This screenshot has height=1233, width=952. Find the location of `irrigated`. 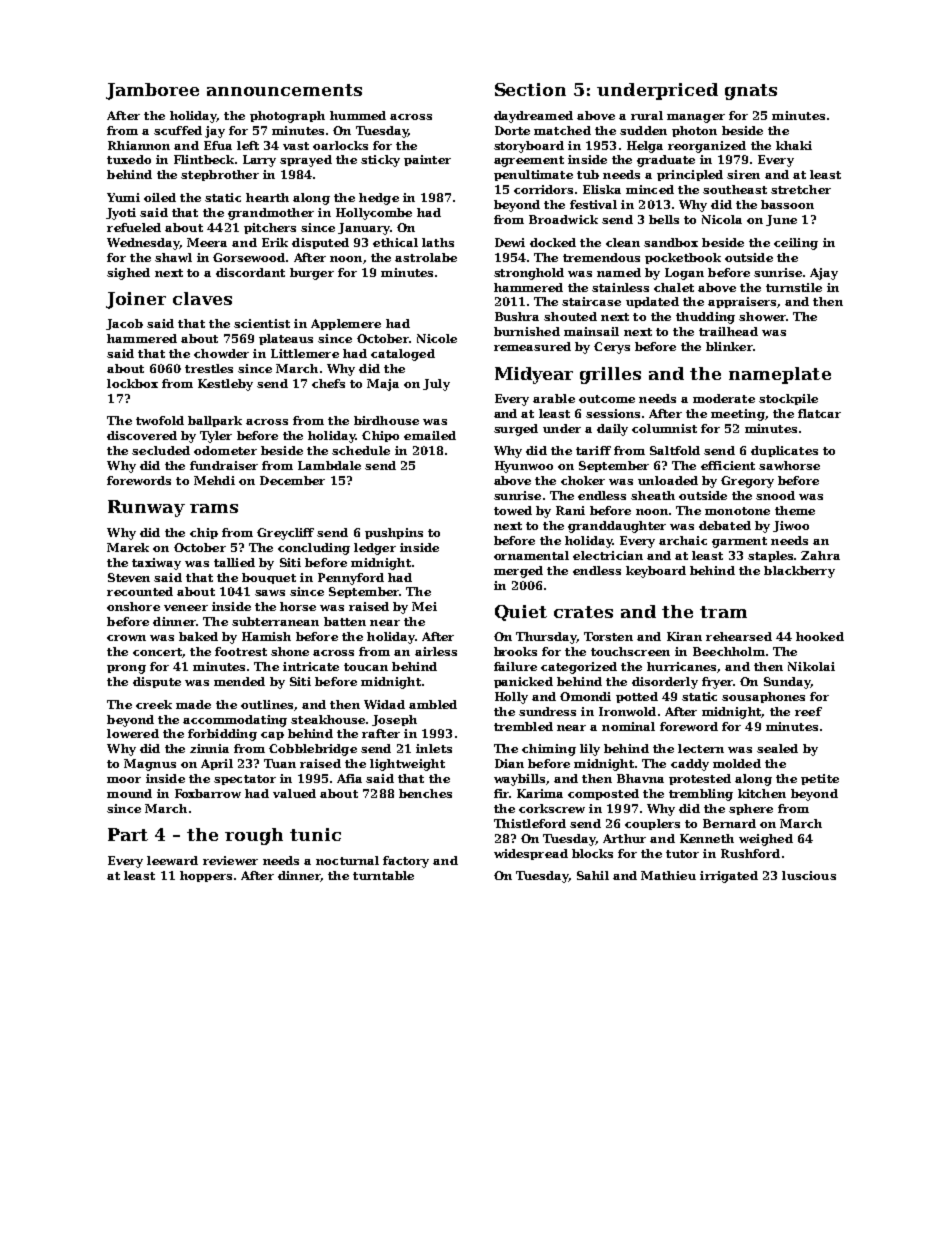

irrigated is located at coordinates (729, 877).
